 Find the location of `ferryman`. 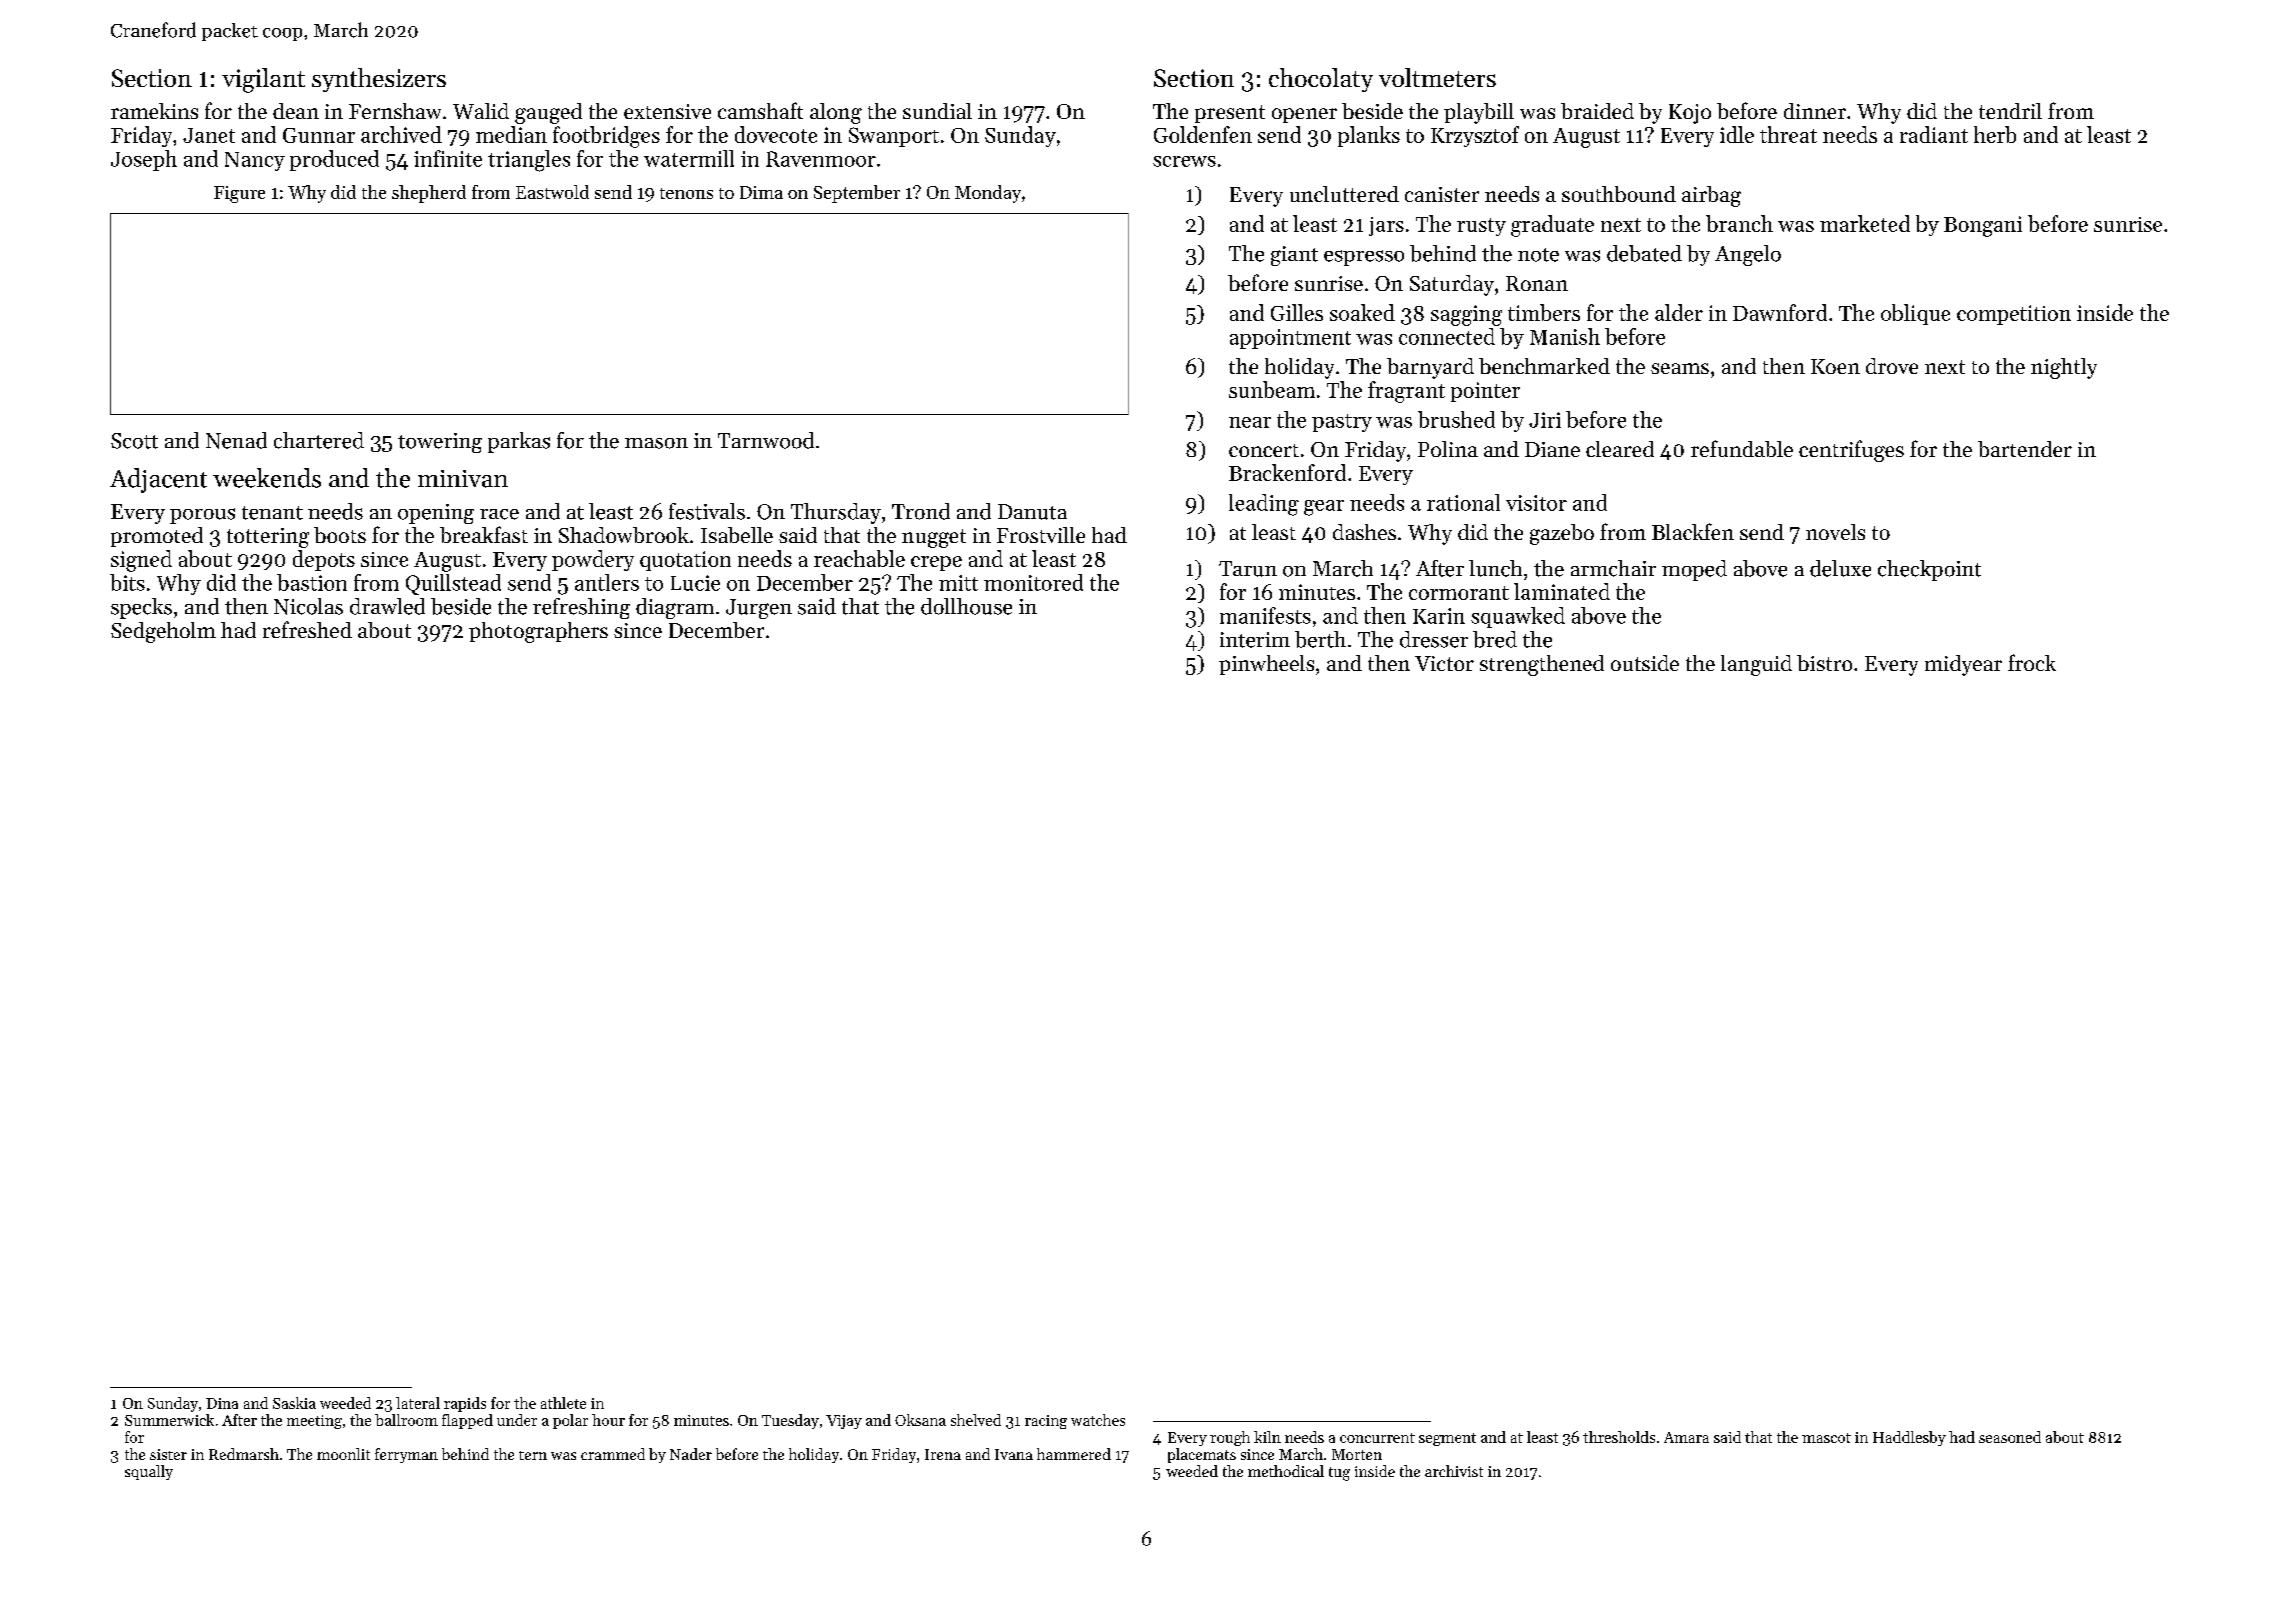

ferryman is located at coordinates (406, 1455).
